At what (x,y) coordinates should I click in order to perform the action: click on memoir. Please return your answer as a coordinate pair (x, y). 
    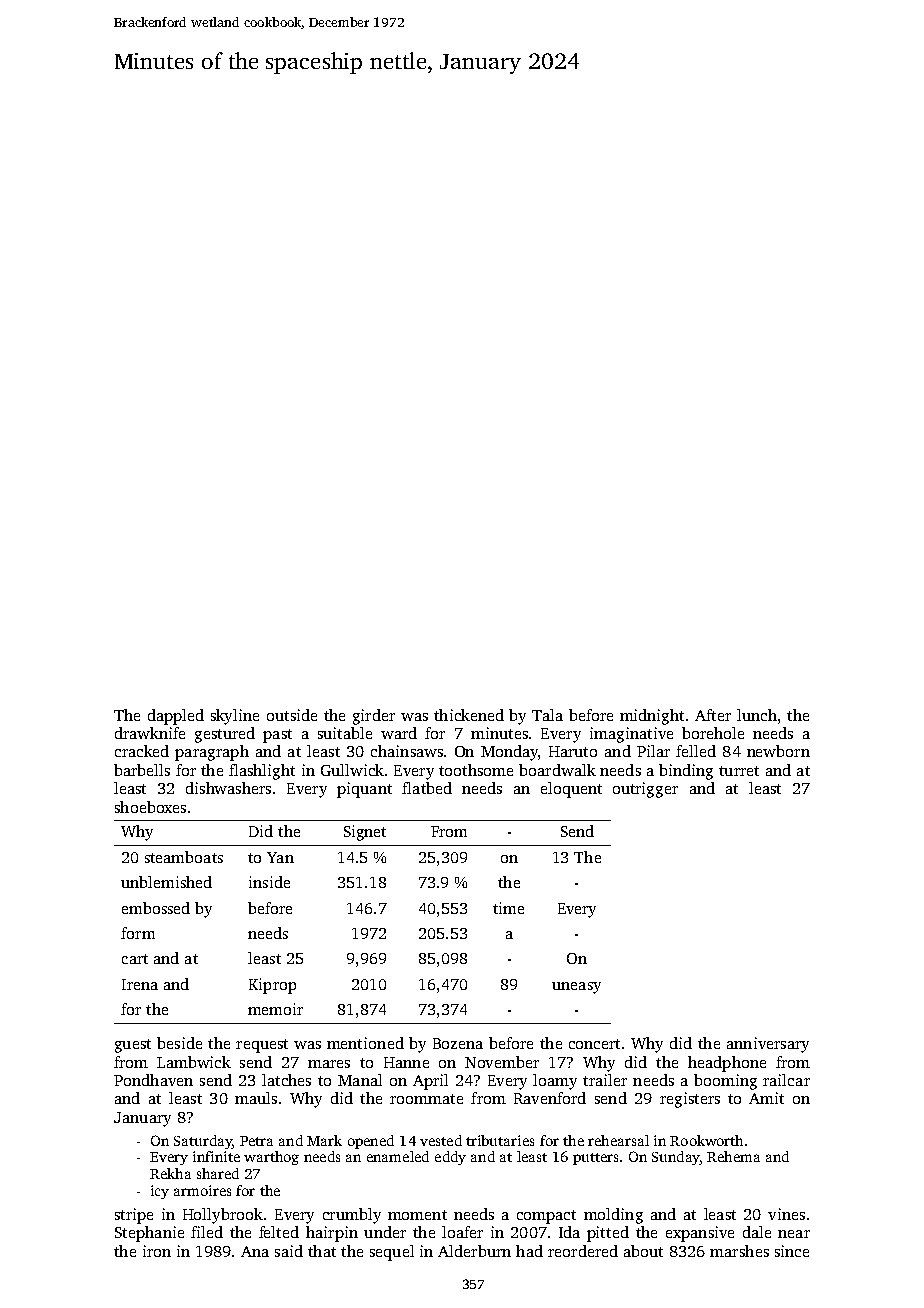
    Looking at the image, I should click on (275, 1009).
